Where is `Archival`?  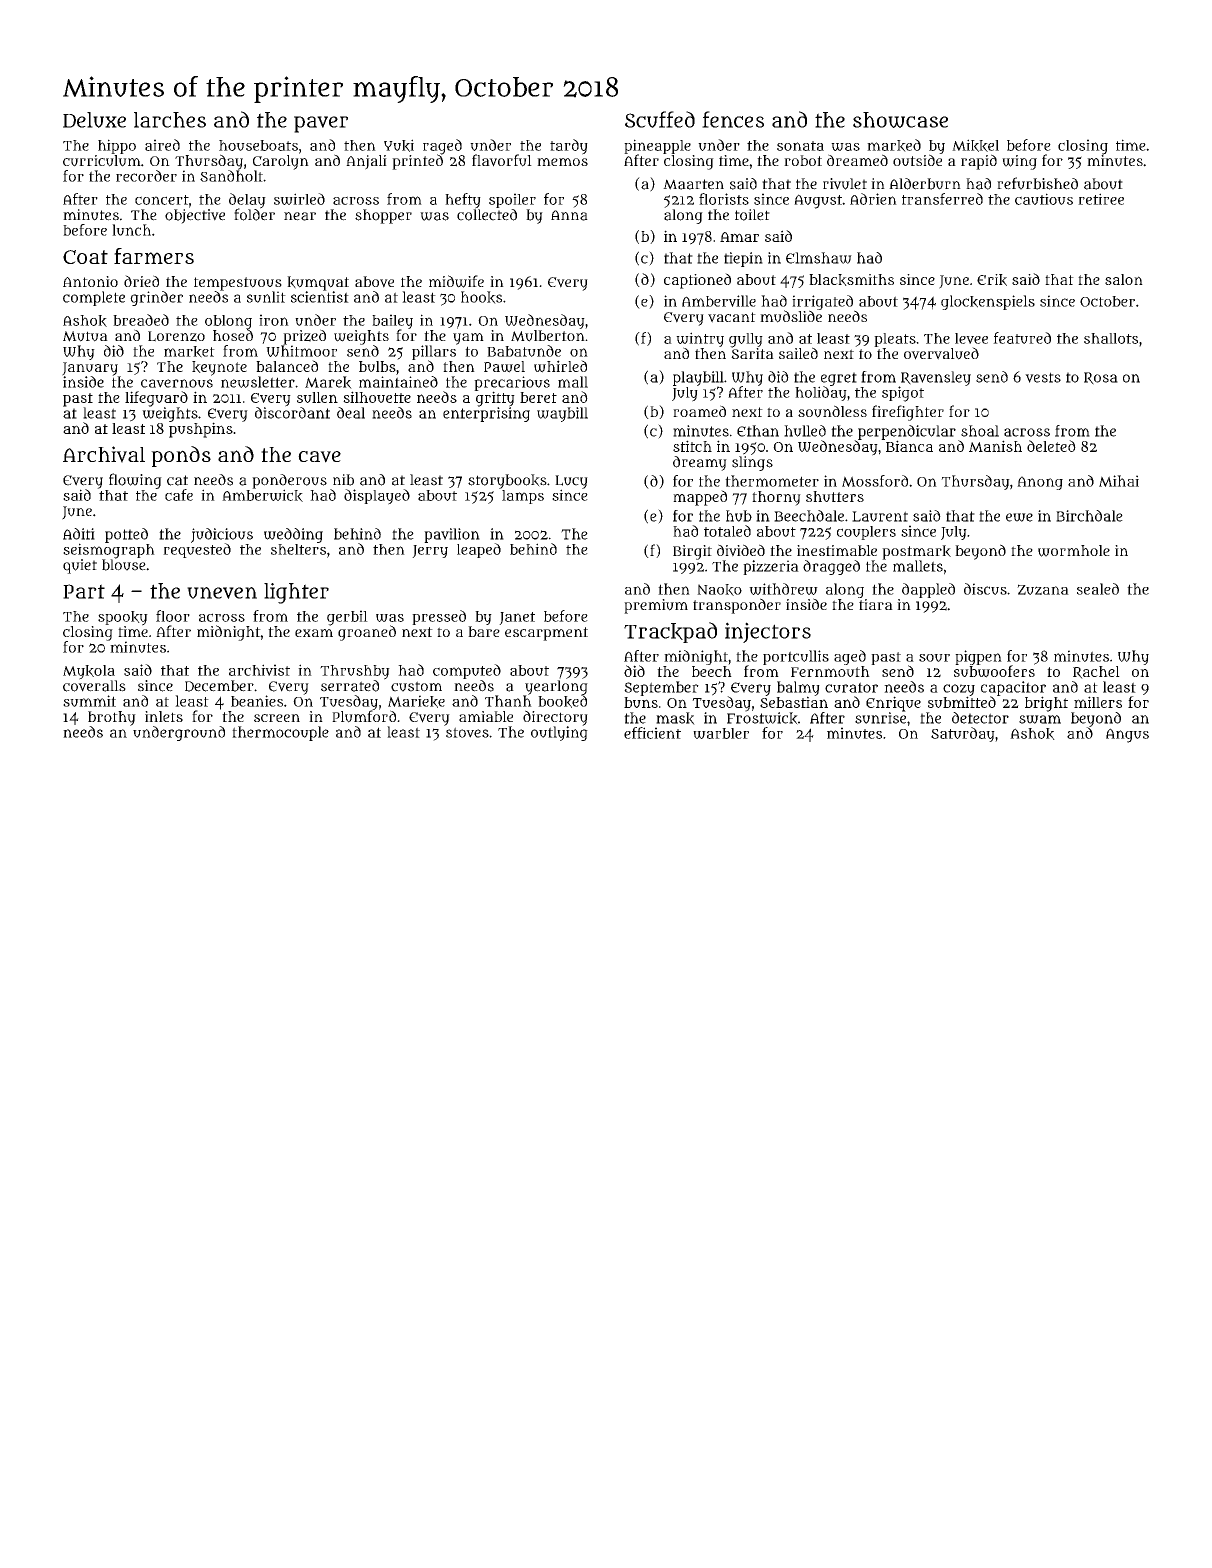
Archival is located at coordinates (104, 454).
